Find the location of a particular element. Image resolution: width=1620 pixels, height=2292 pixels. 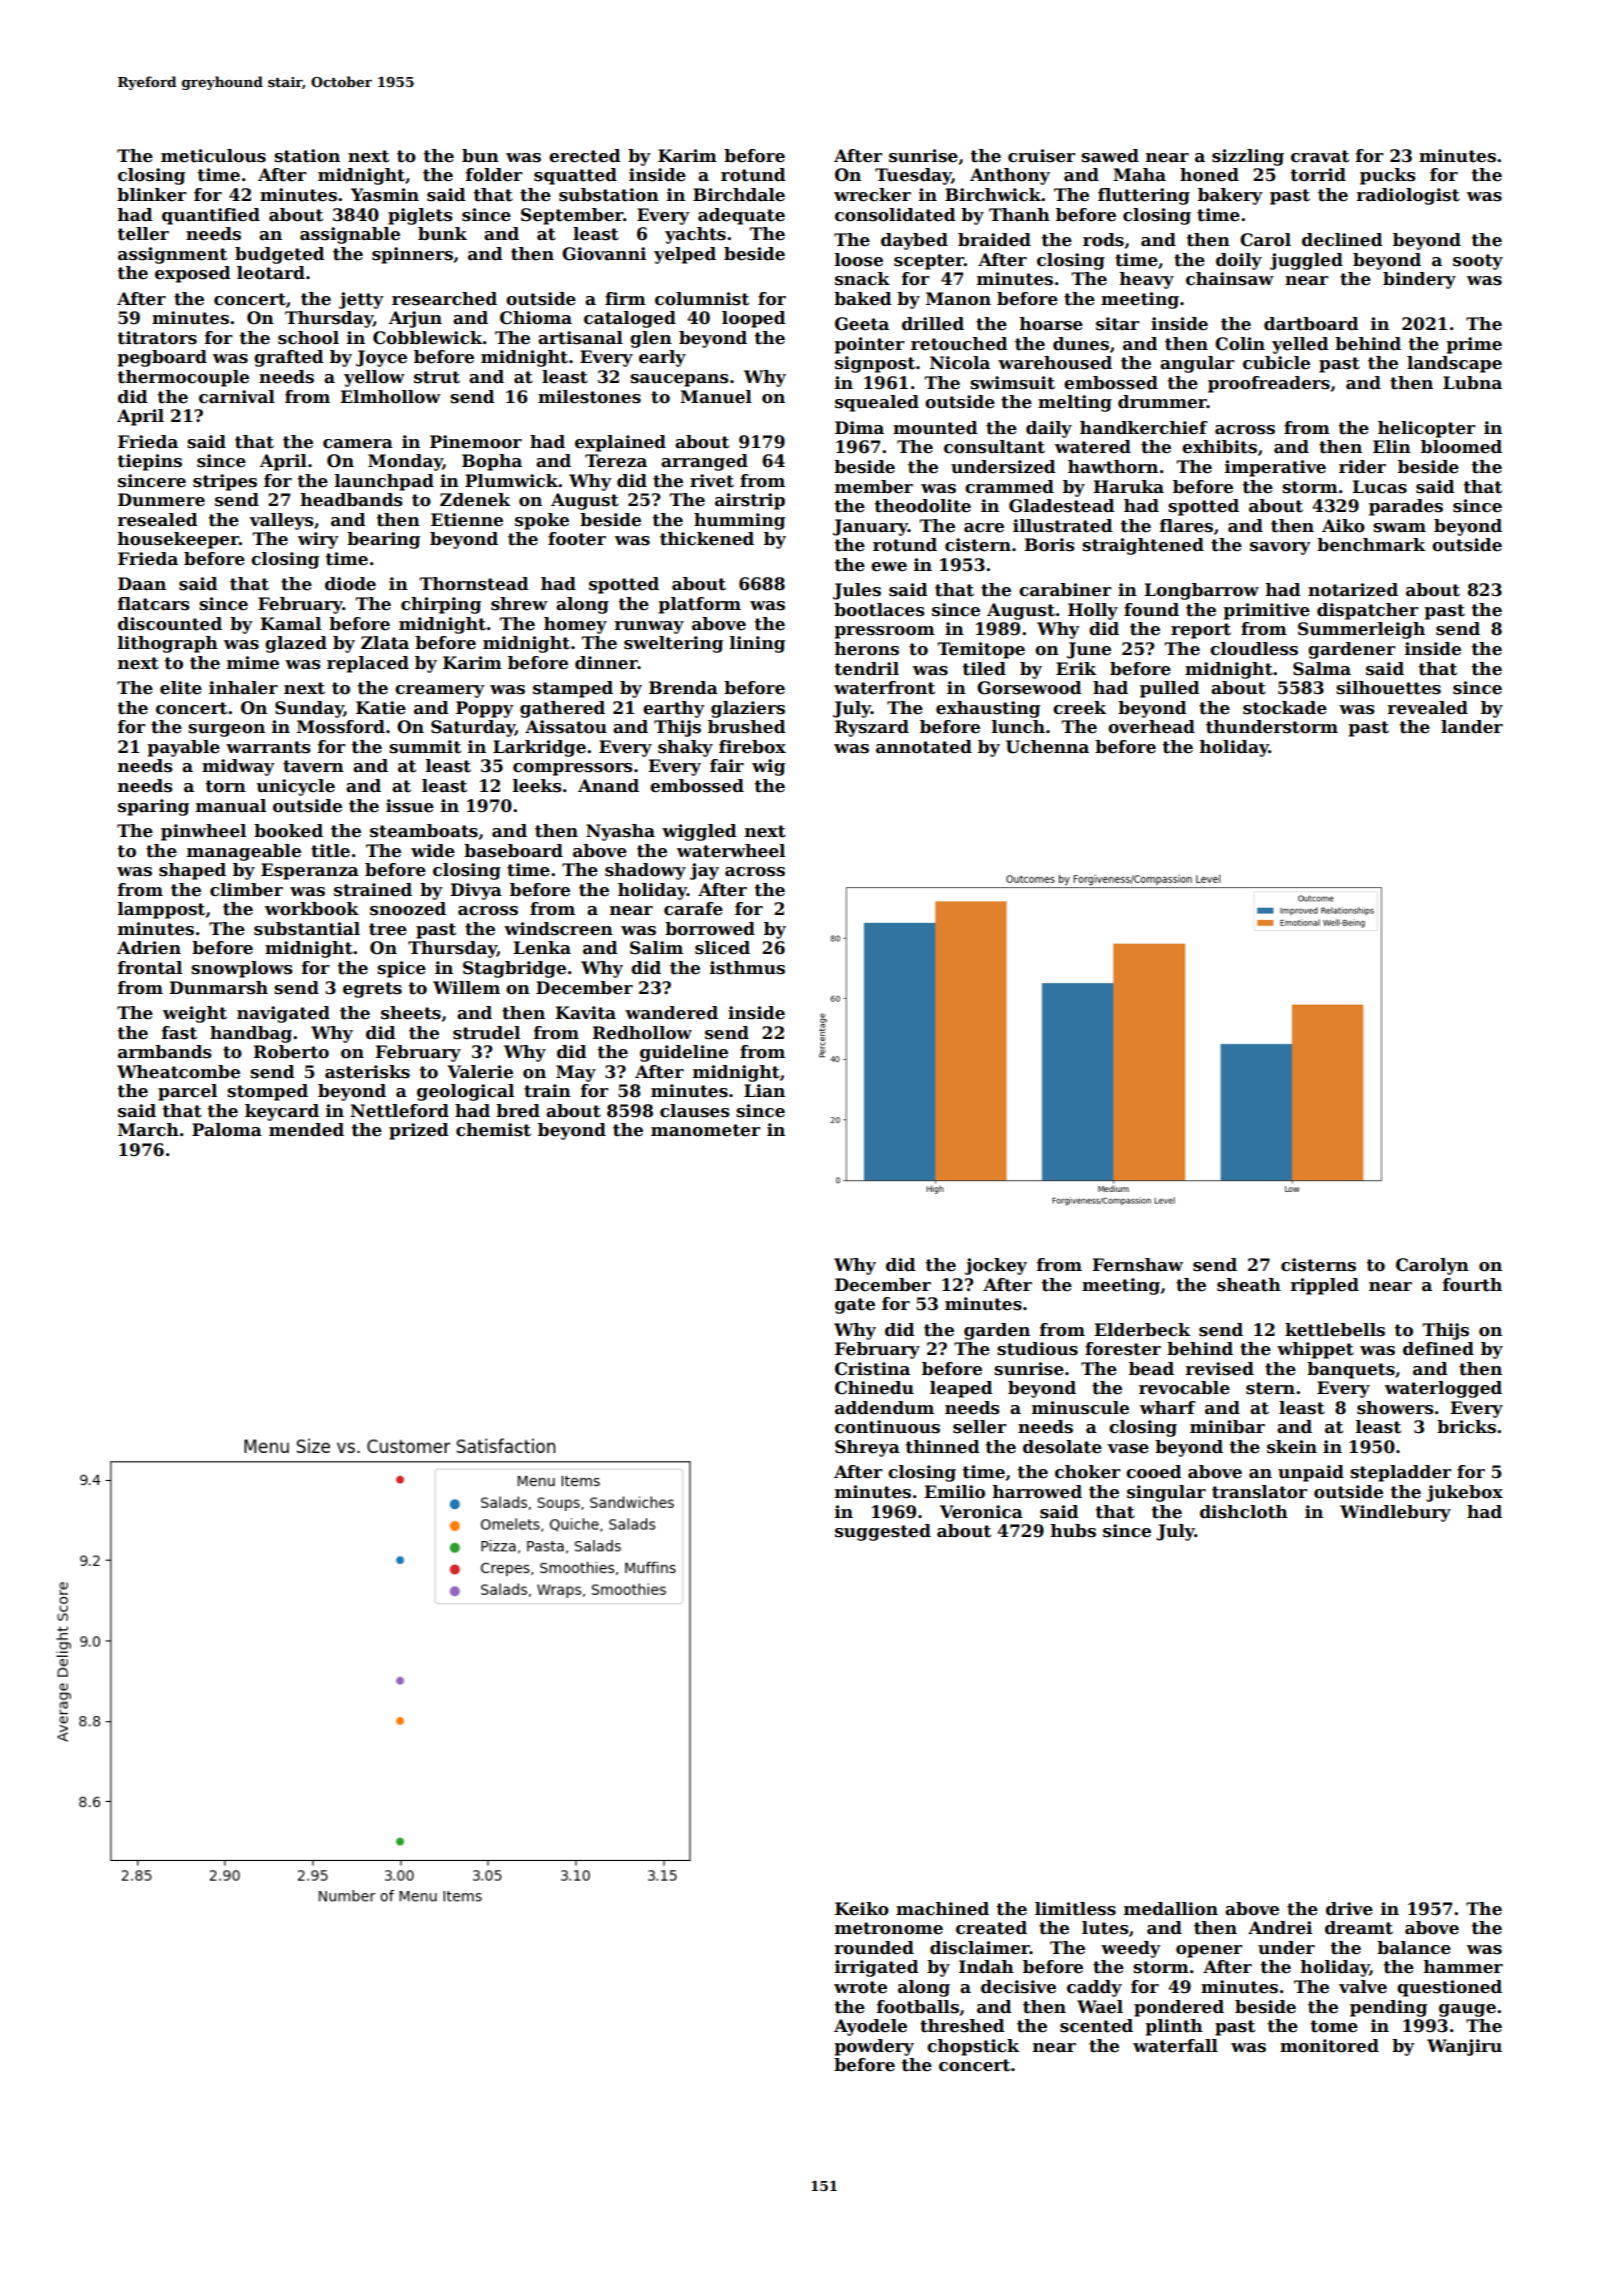

Keiko is located at coordinates (862, 1909).
